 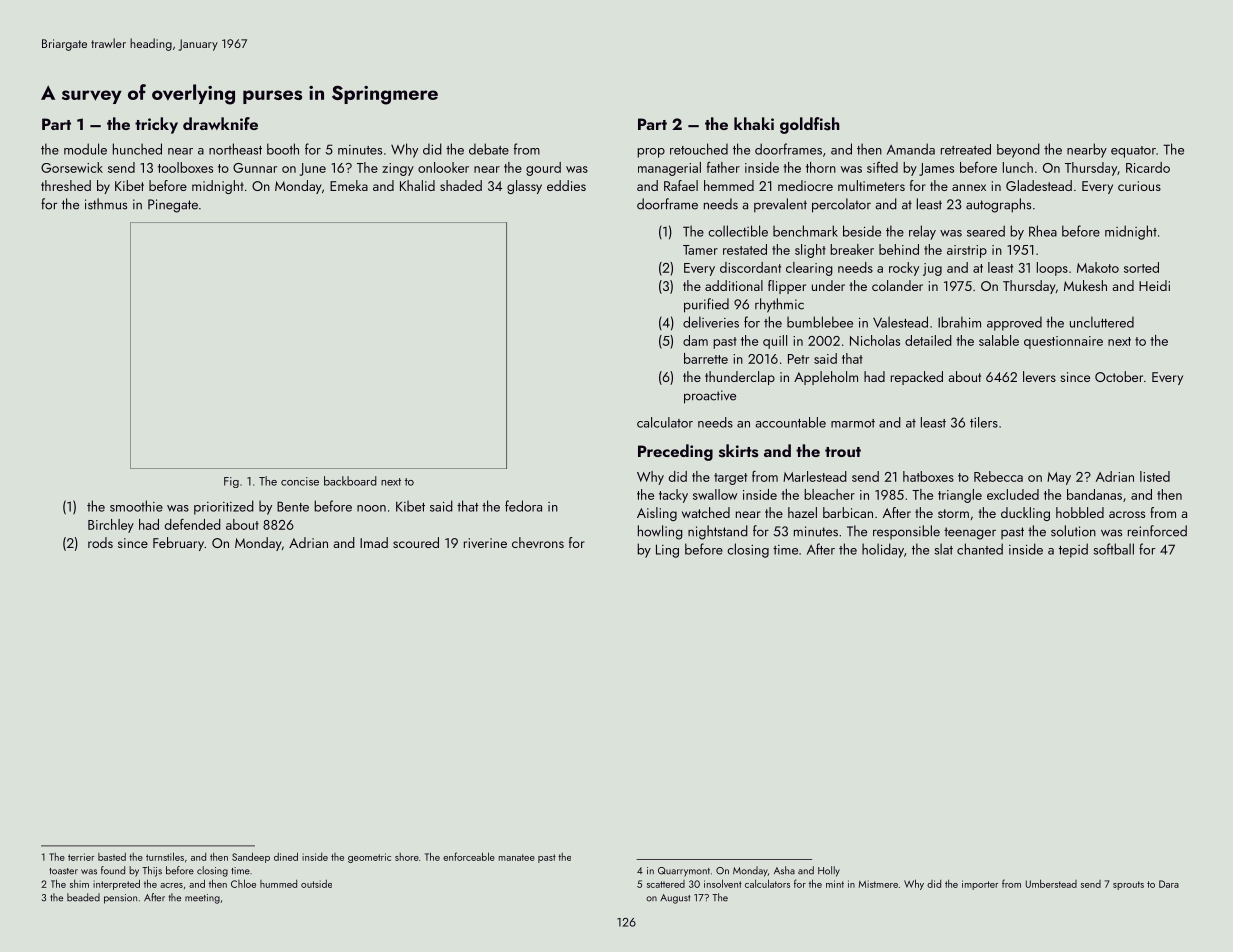 What do you see at coordinates (980, 549) in the screenshot?
I see `chanted` at bounding box center [980, 549].
